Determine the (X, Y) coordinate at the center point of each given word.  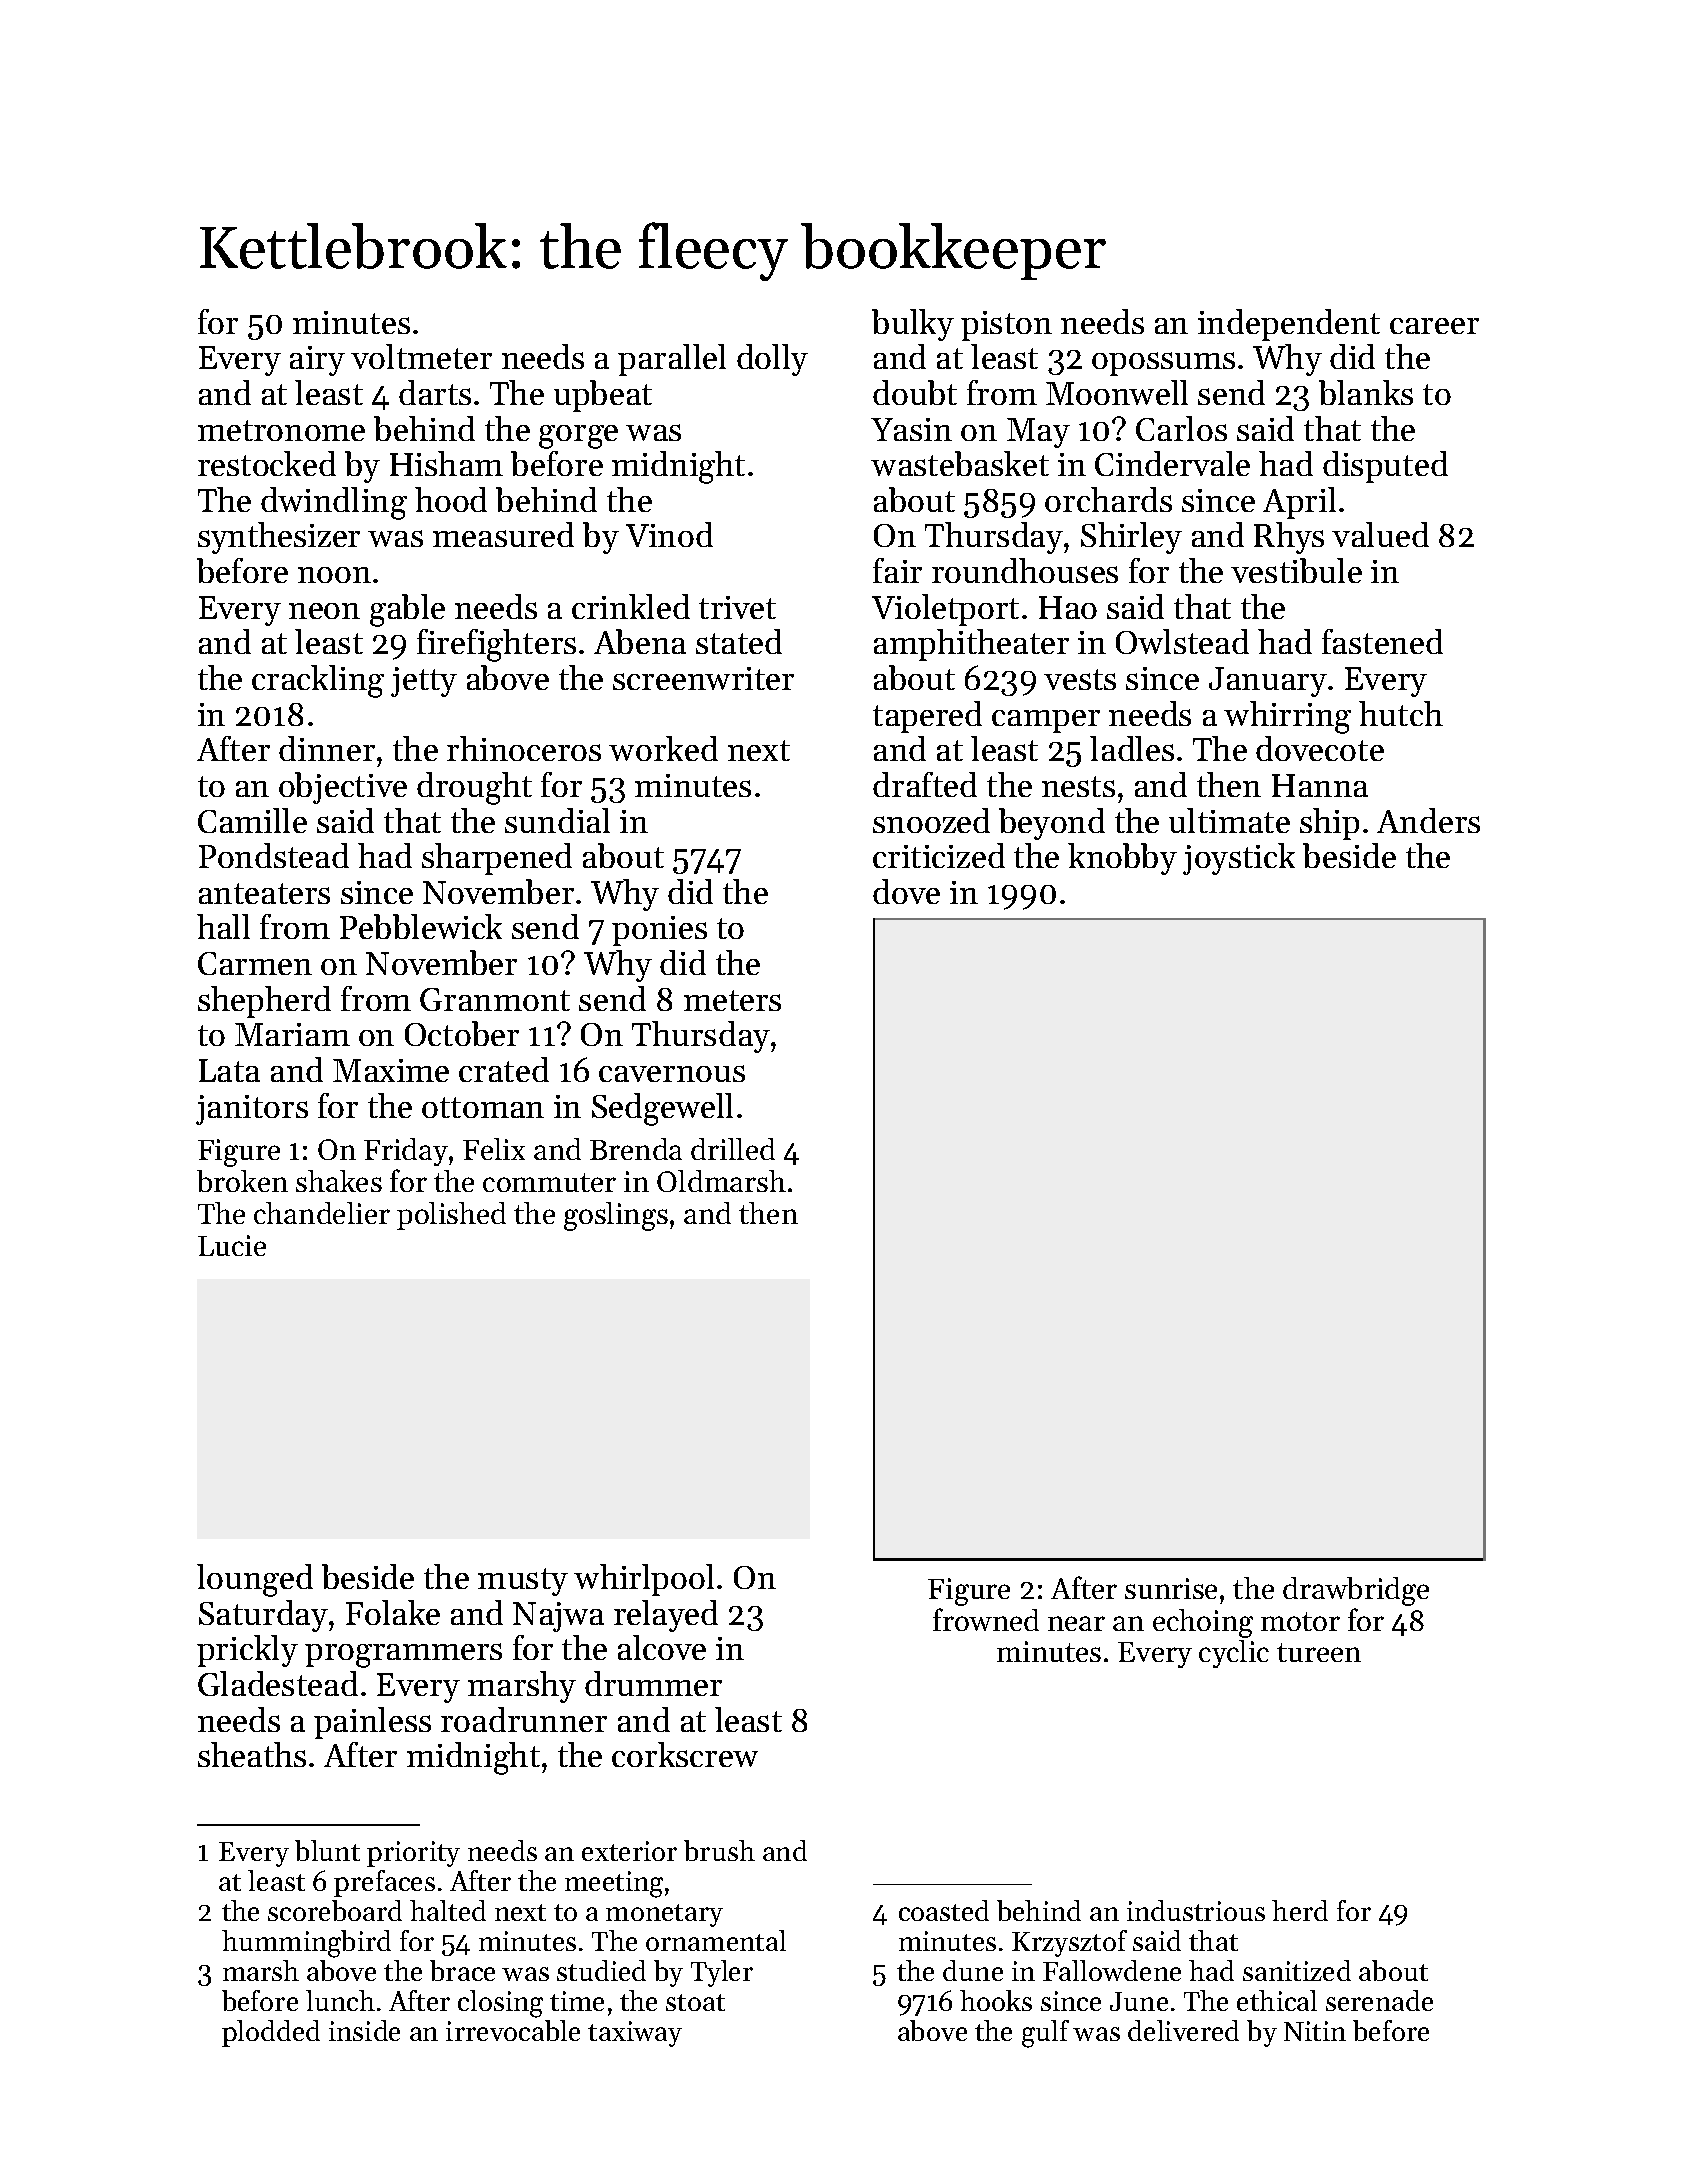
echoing (1203, 1623)
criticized (939, 855)
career (1434, 326)
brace (462, 1970)
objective (343, 788)
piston (1006, 326)
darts (435, 392)
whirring (1287, 717)
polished (451, 1216)
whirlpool (644, 1580)
